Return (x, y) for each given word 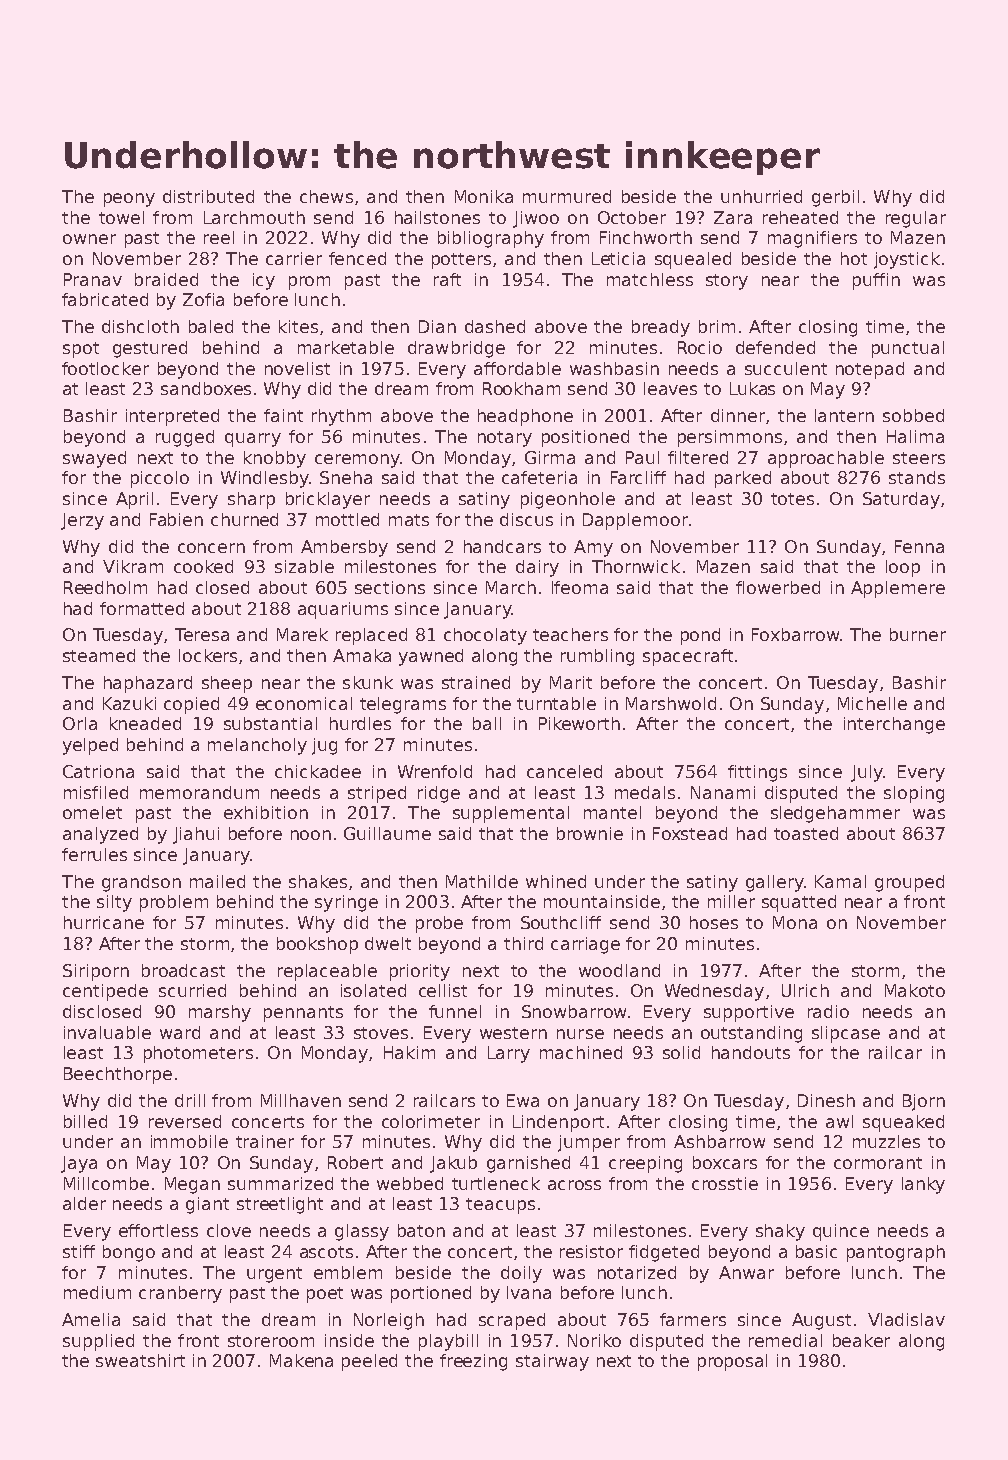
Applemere (898, 589)
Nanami (723, 792)
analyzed (100, 835)
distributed (208, 196)
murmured (567, 196)
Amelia (91, 1319)
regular (916, 219)
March (511, 587)
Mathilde (482, 881)
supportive (749, 1013)
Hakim (409, 1052)
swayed (94, 459)
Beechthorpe (118, 1075)
